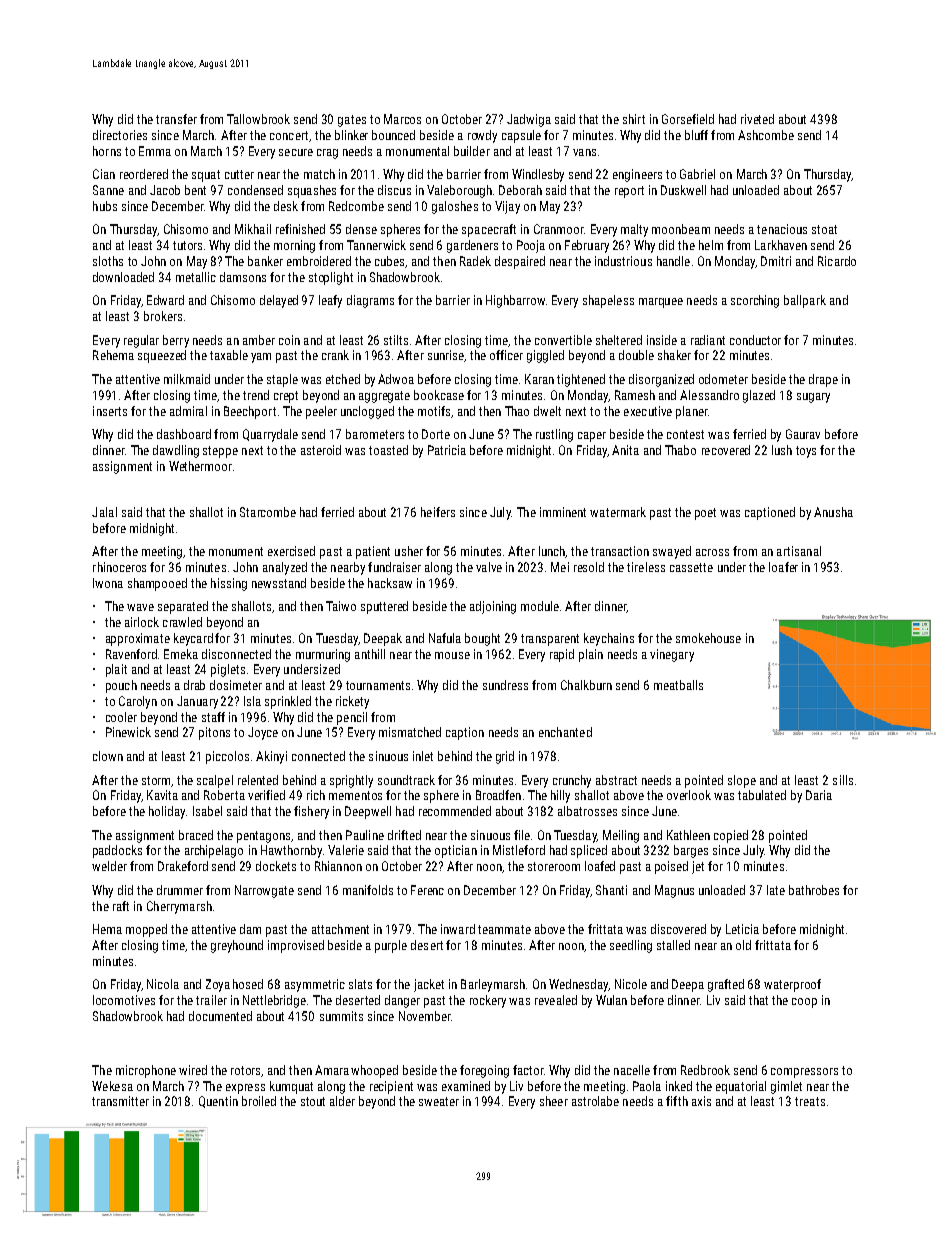  Describe the element at coordinates (394, 190) in the screenshot. I see `discus` at that location.
